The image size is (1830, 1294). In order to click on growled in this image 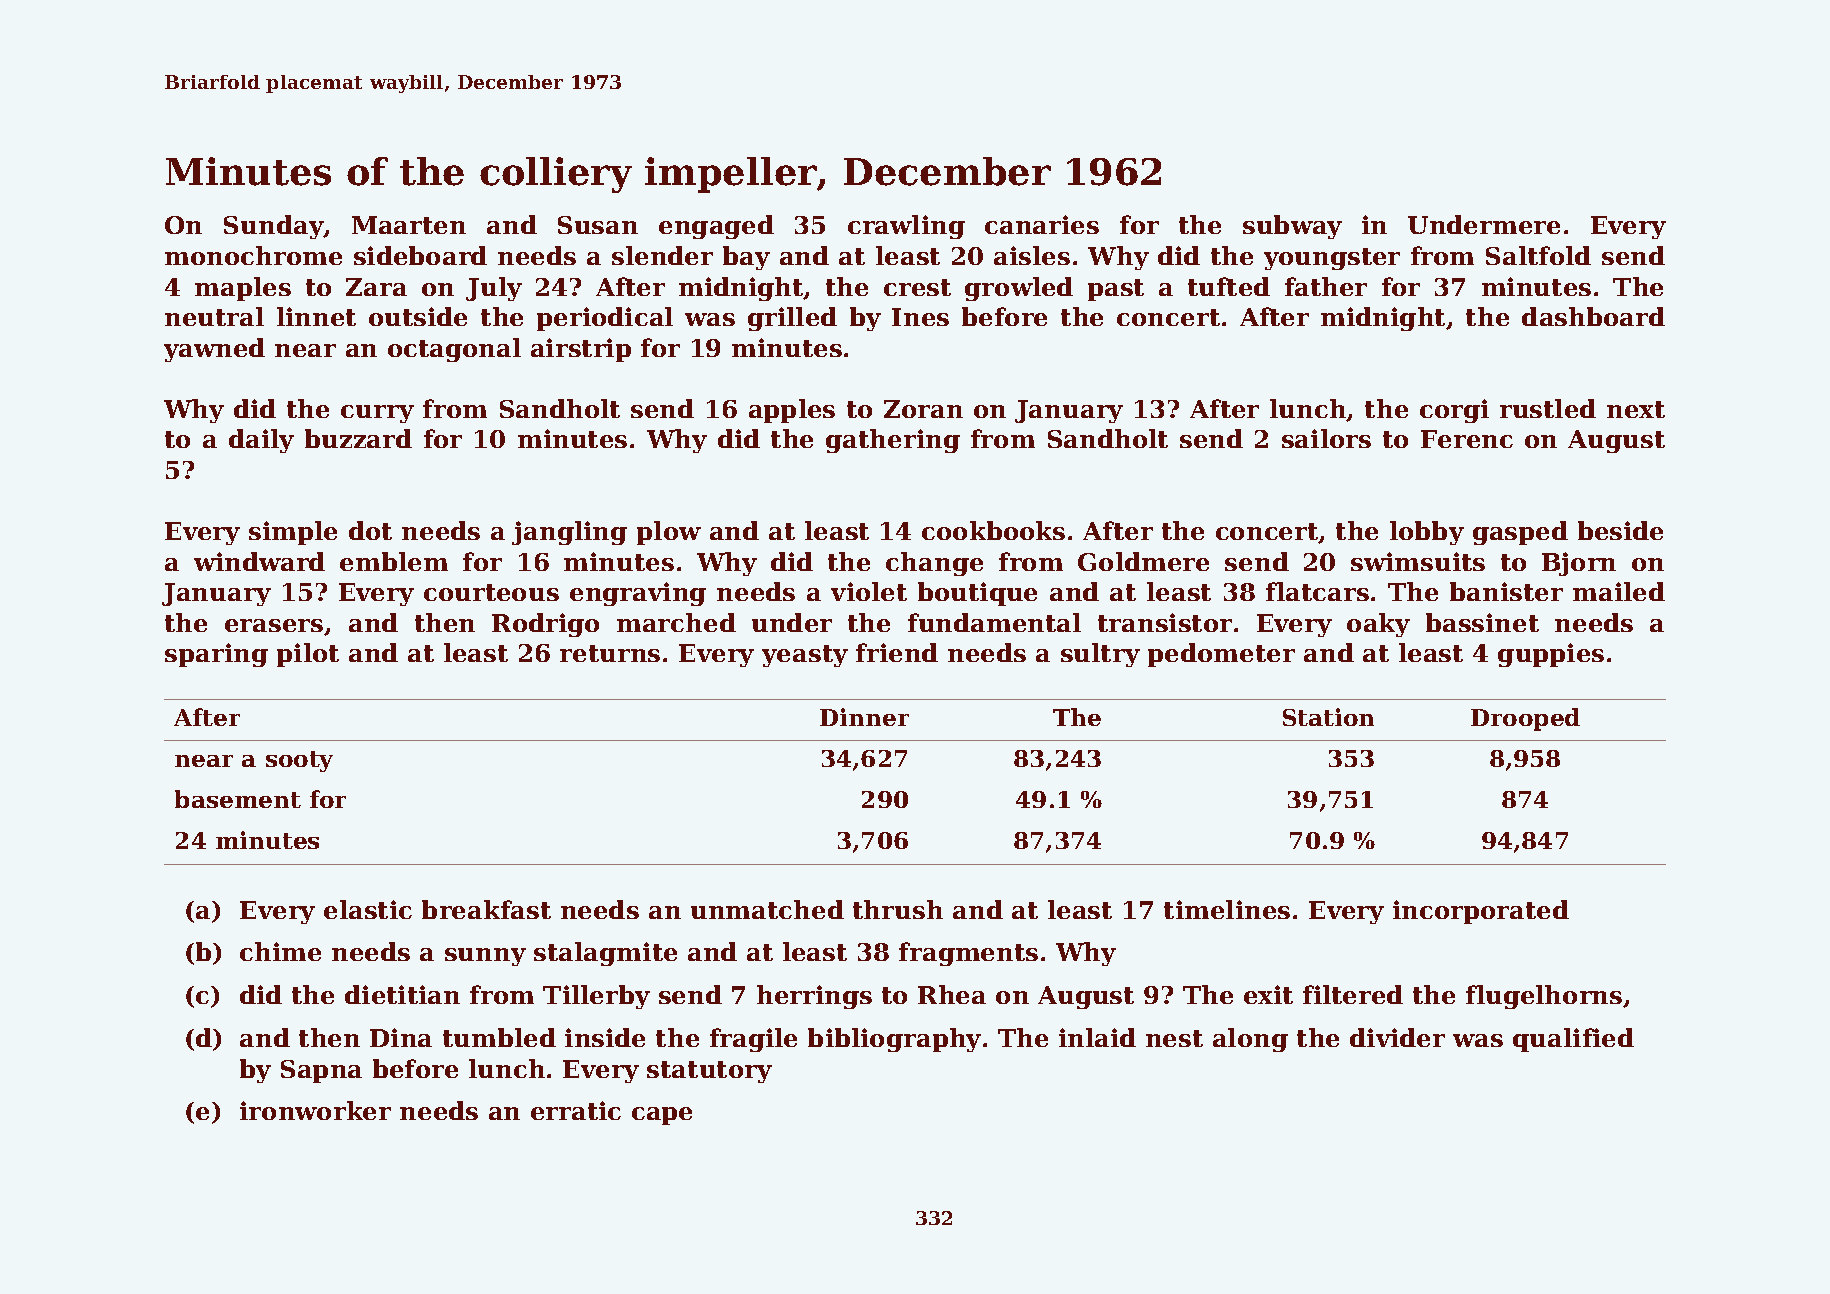, I will do `click(1019, 289)`.
